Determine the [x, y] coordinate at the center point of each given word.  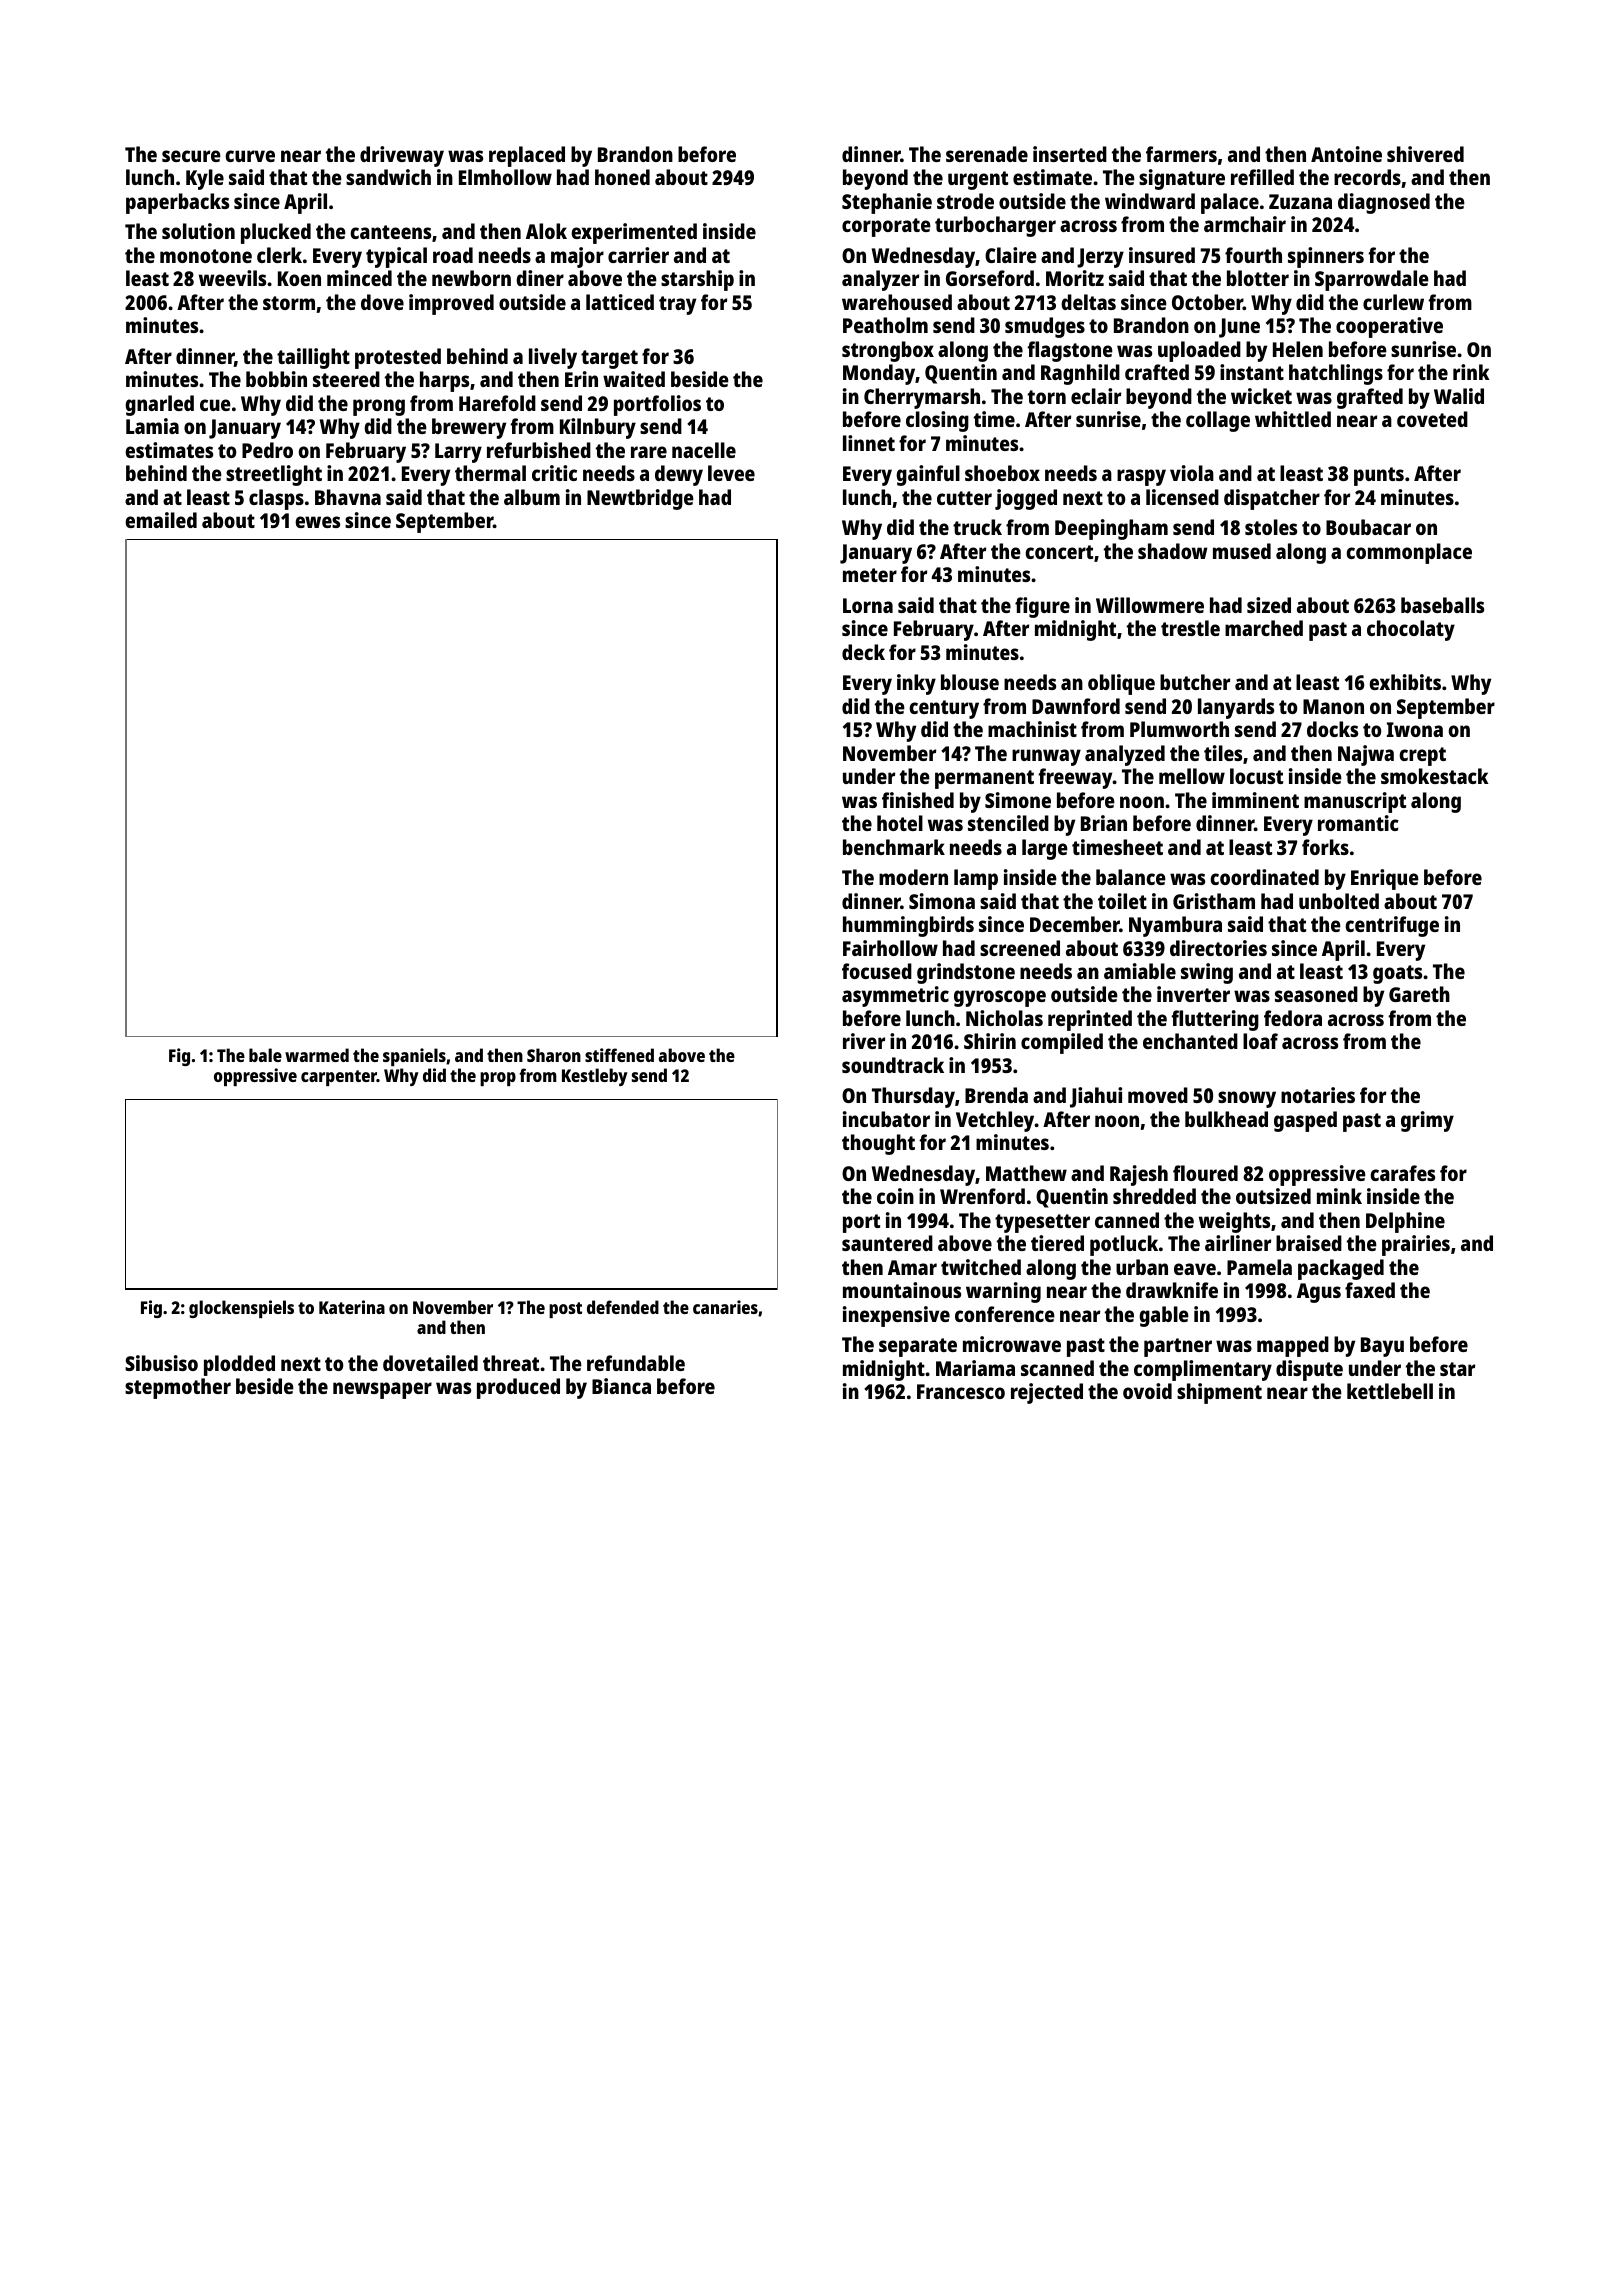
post [565, 1310]
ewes [317, 522]
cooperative [1389, 327]
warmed [317, 1055]
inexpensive [896, 1316]
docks [1332, 729]
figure [1042, 607]
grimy [1427, 1121]
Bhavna [348, 497]
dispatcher [1272, 499]
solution [198, 231]
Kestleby [595, 1077]
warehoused [897, 302]
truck [977, 527]
